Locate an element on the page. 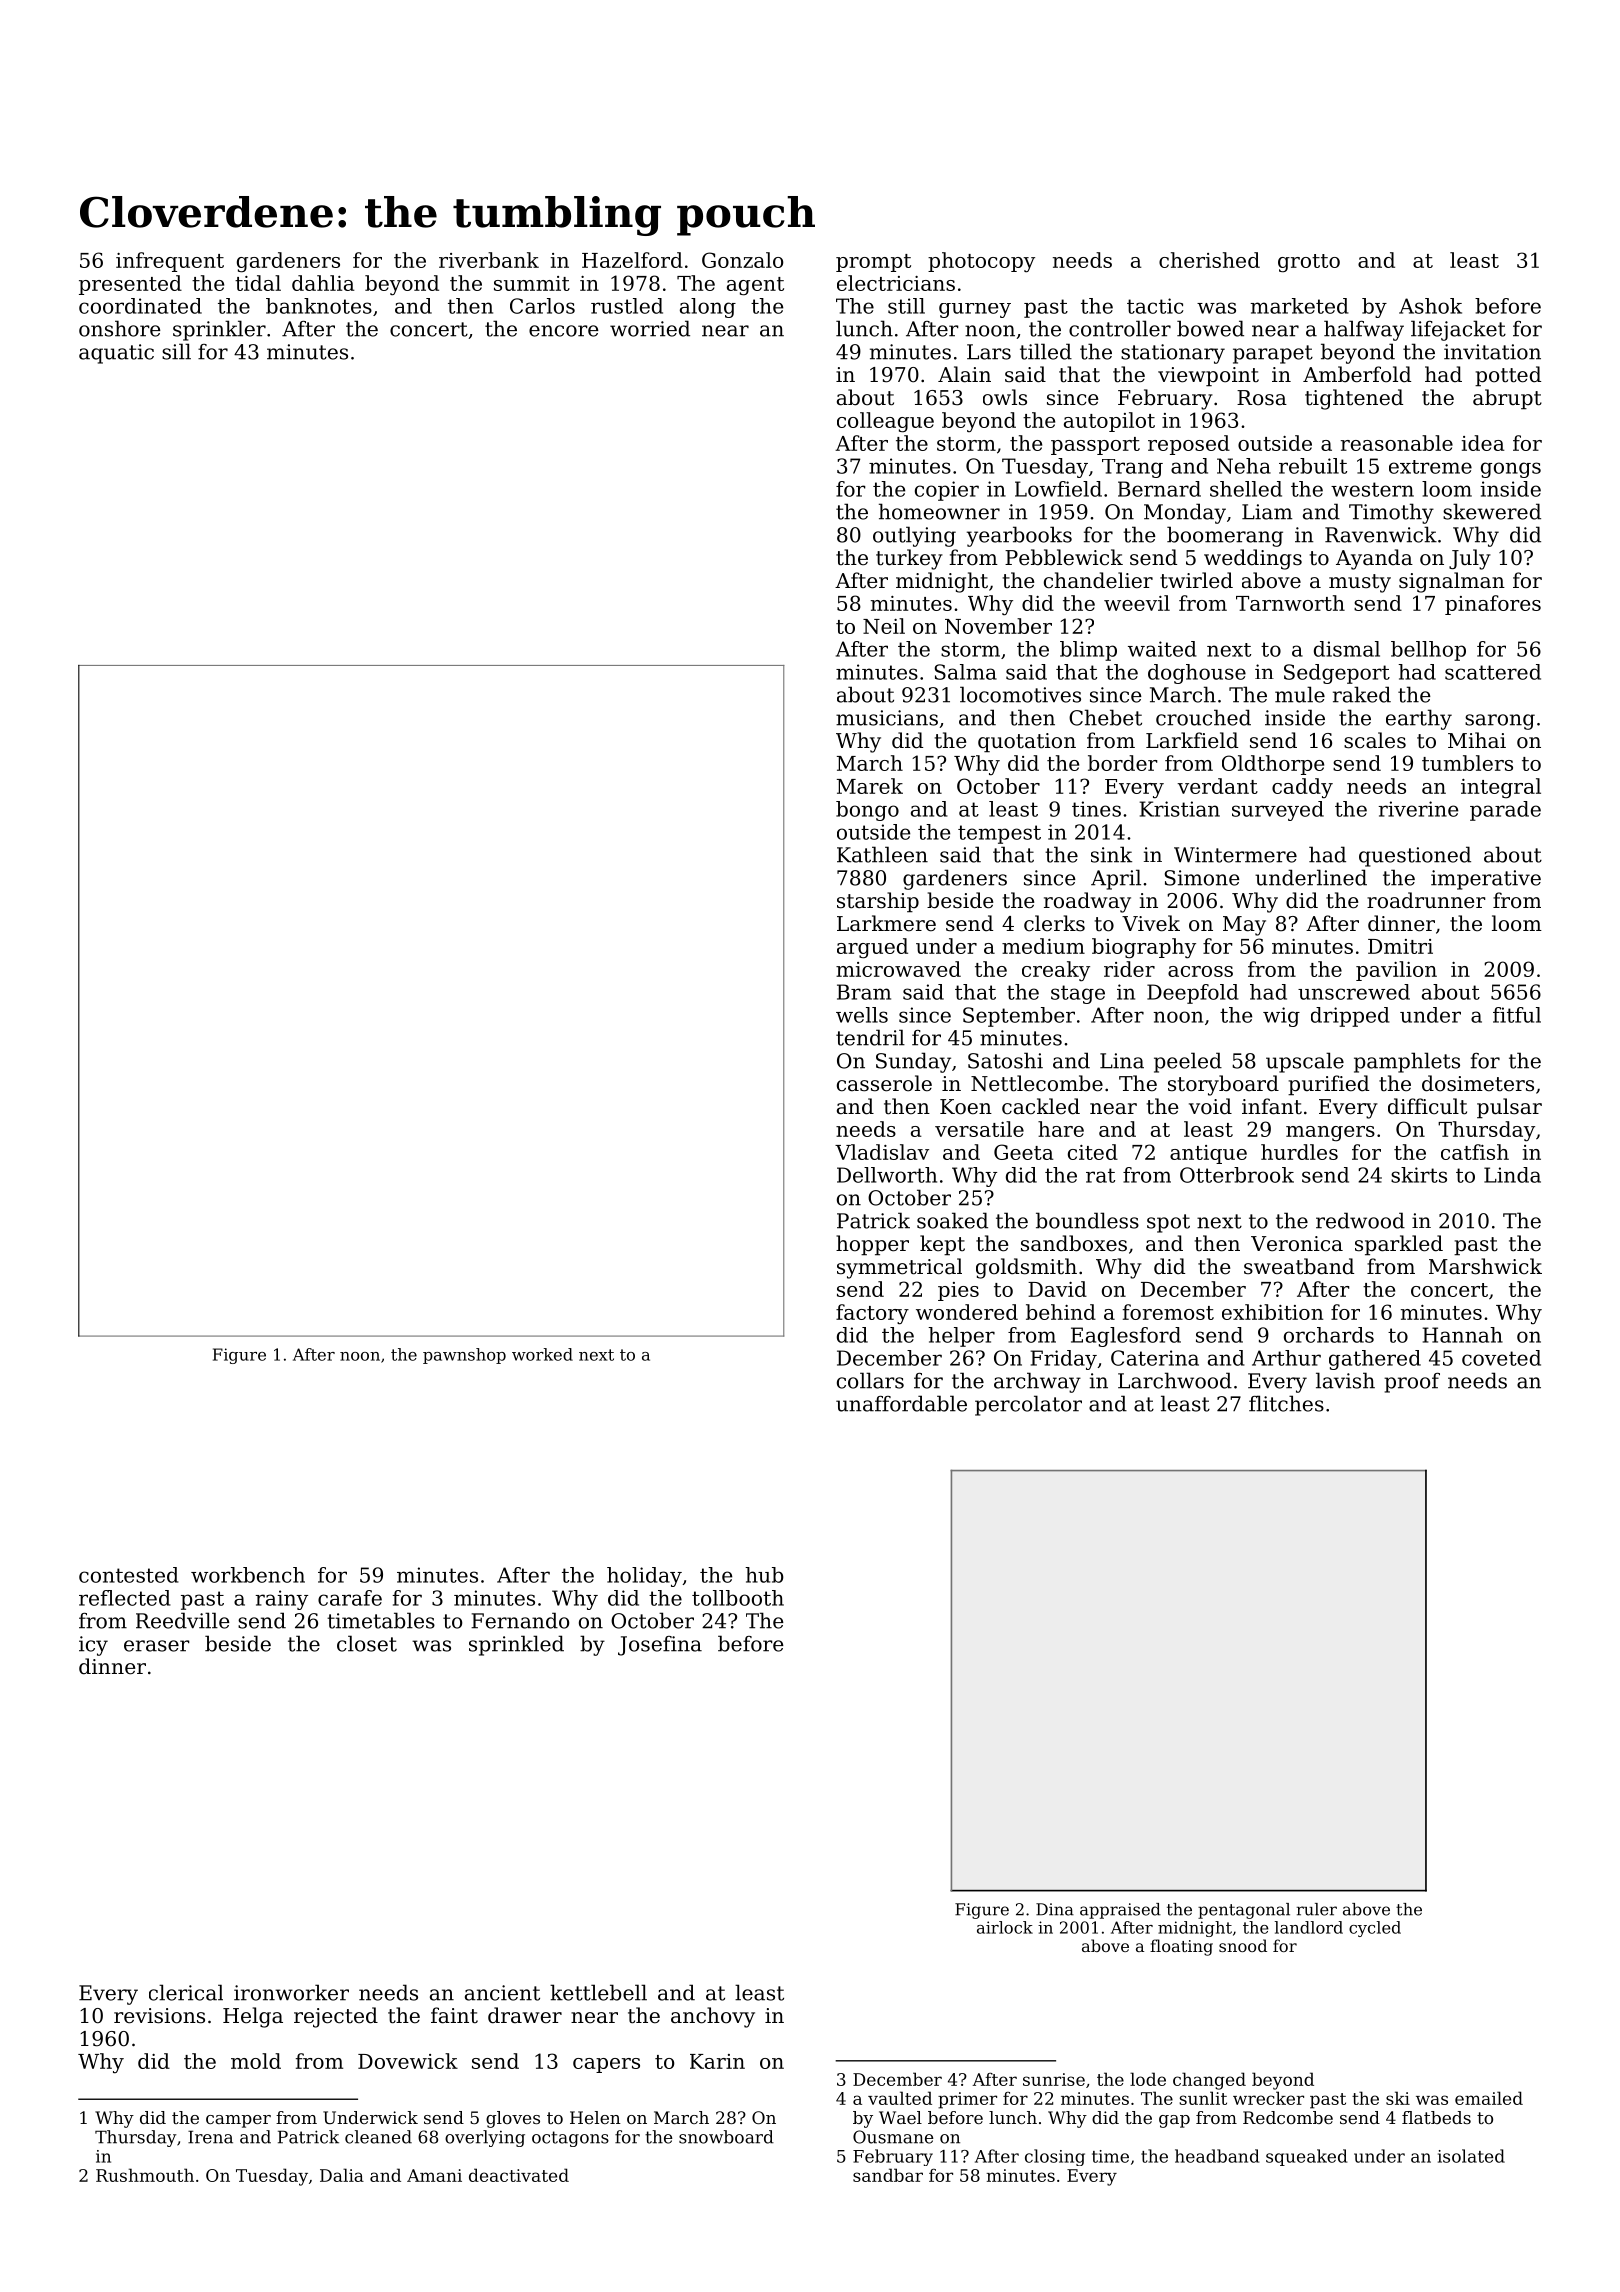 This document has height=2292, width=1620. bongo is located at coordinates (867, 811).
